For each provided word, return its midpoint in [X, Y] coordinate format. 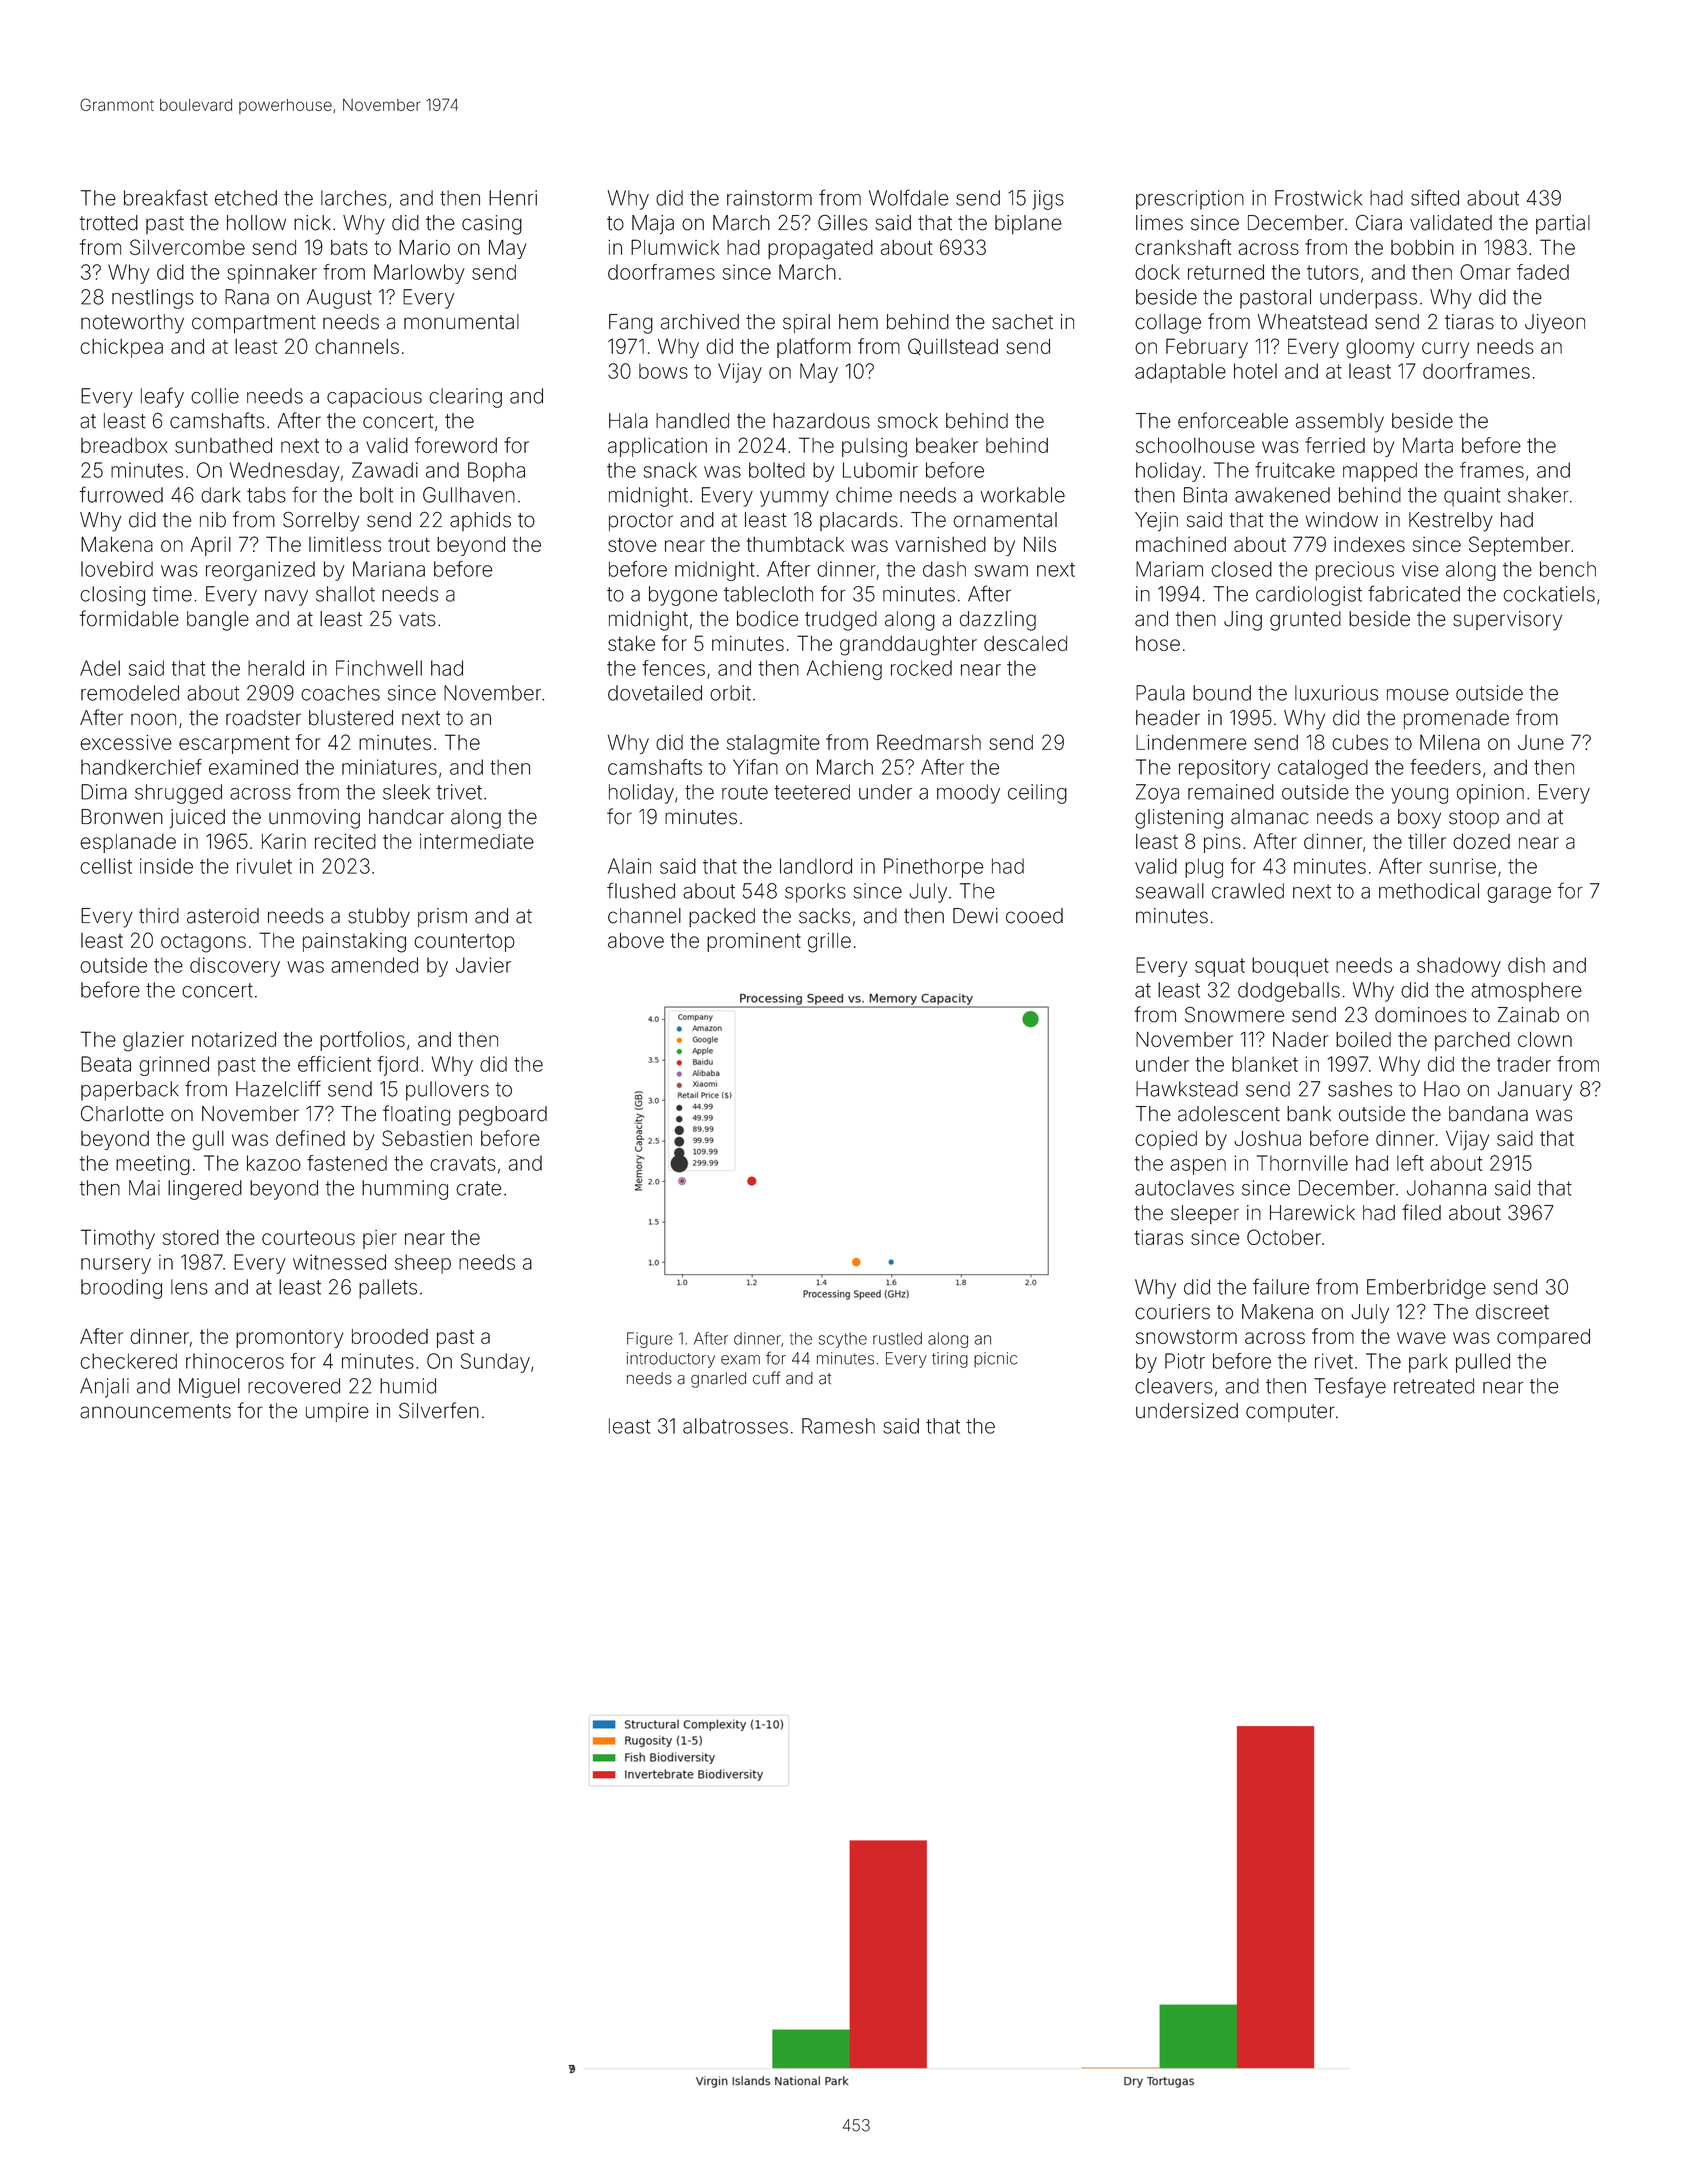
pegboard [503, 1116]
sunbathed [223, 445]
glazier [153, 1042]
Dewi [975, 916]
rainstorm [769, 198]
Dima [104, 792]
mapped [1380, 472]
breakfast [166, 197]
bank [1309, 1114]
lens [189, 1287]
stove [632, 545]
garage [1519, 895]
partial [1563, 224]
